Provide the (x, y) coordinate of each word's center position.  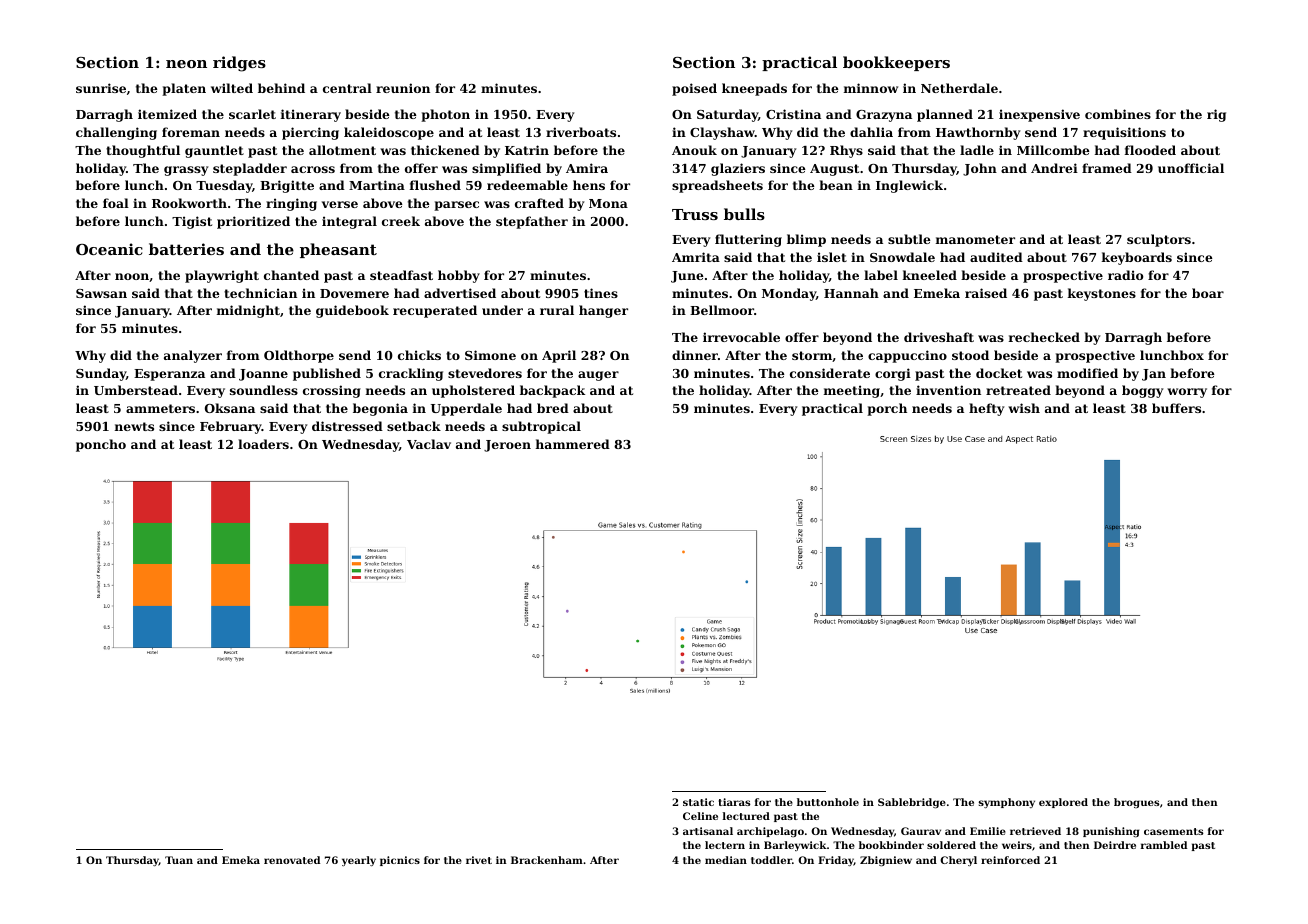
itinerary (311, 115)
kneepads (754, 89)
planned (945, 115)
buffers (1176, 408)
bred (553, 408)
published (327, 374)
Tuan (179, 860)
